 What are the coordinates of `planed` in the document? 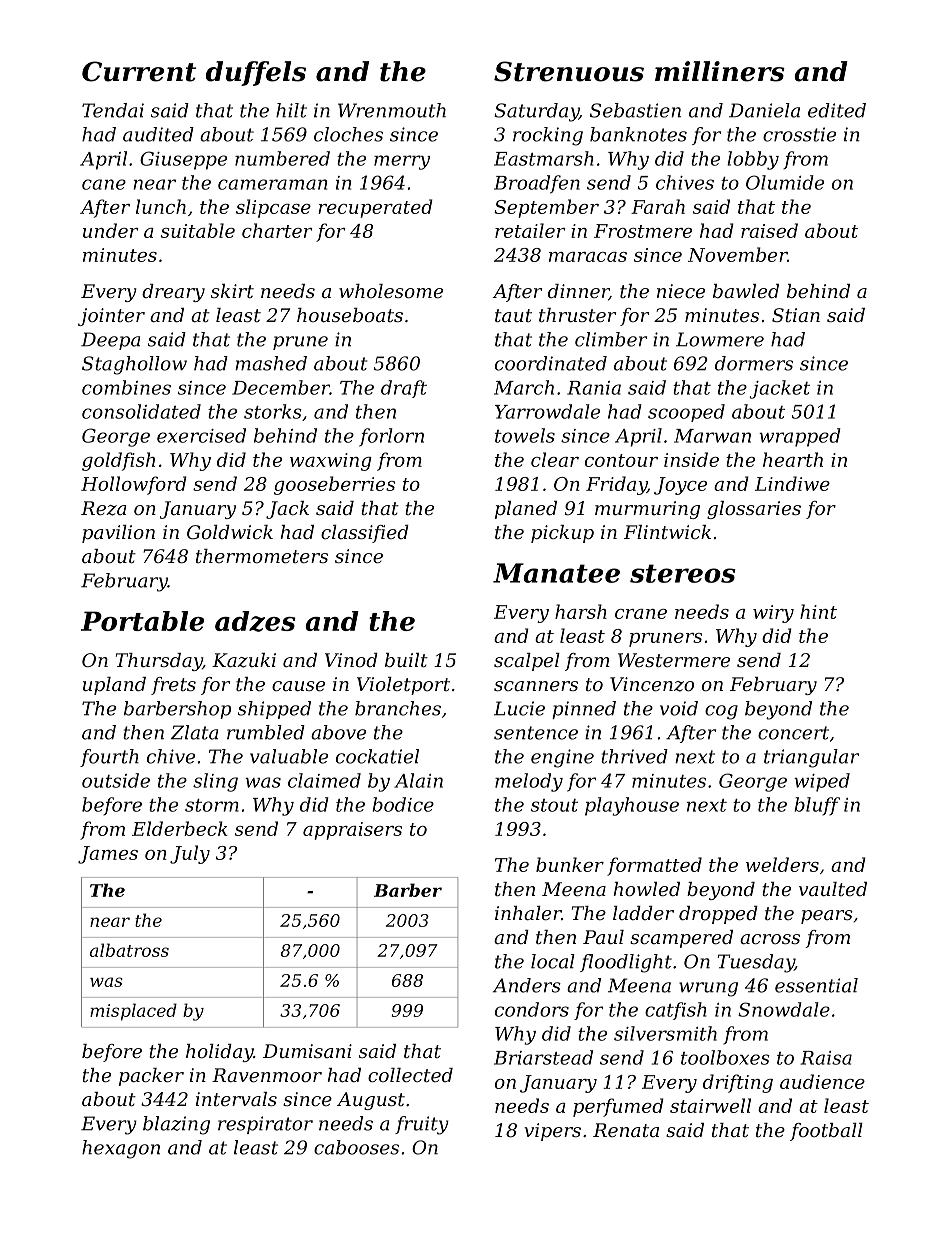 It's located at (526, 510).
